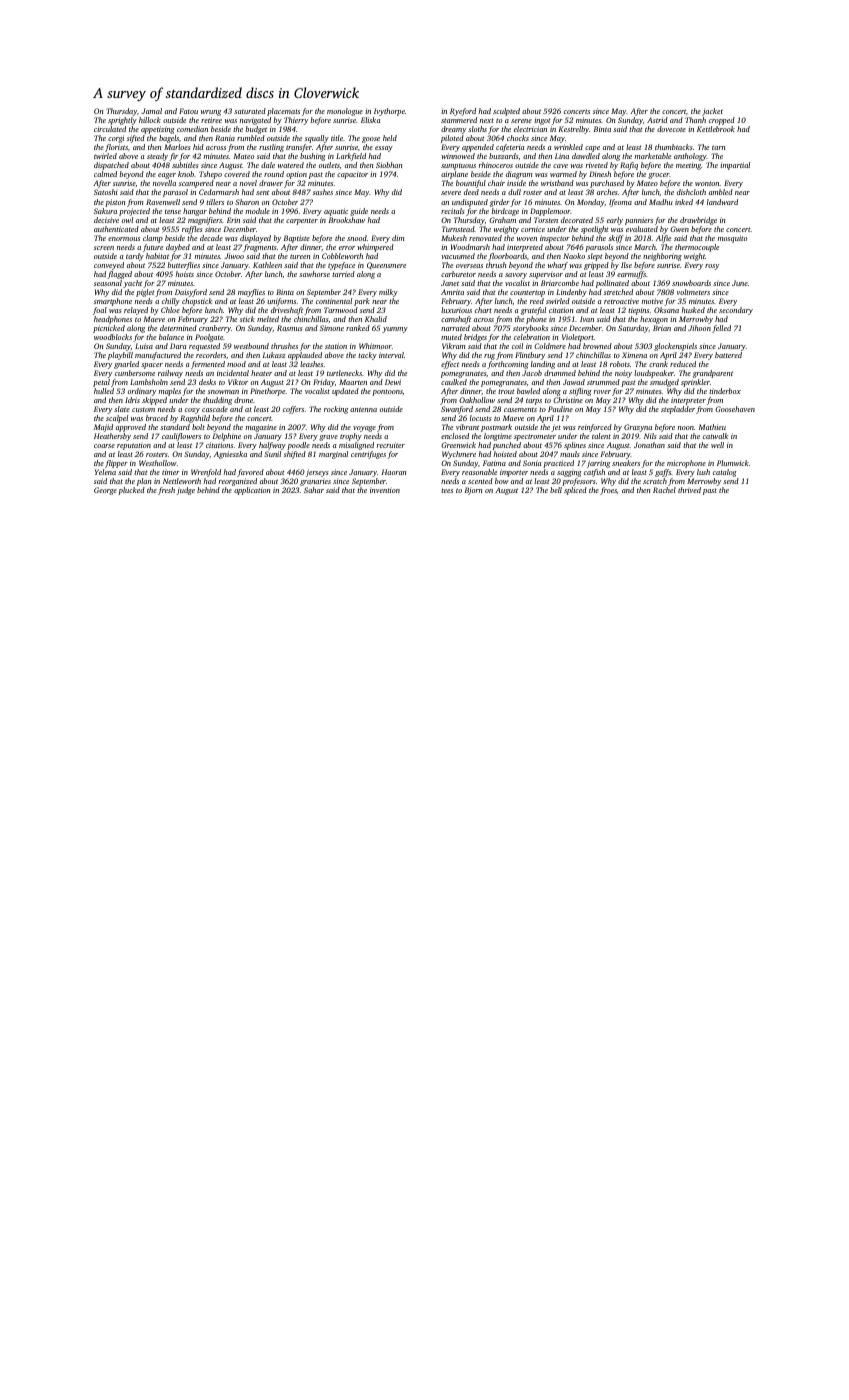 The image size is (849, 1400). What do you see at coordinates (458, 229) in the page?
I see `Turnstead` at bounding box center [458, 229].
